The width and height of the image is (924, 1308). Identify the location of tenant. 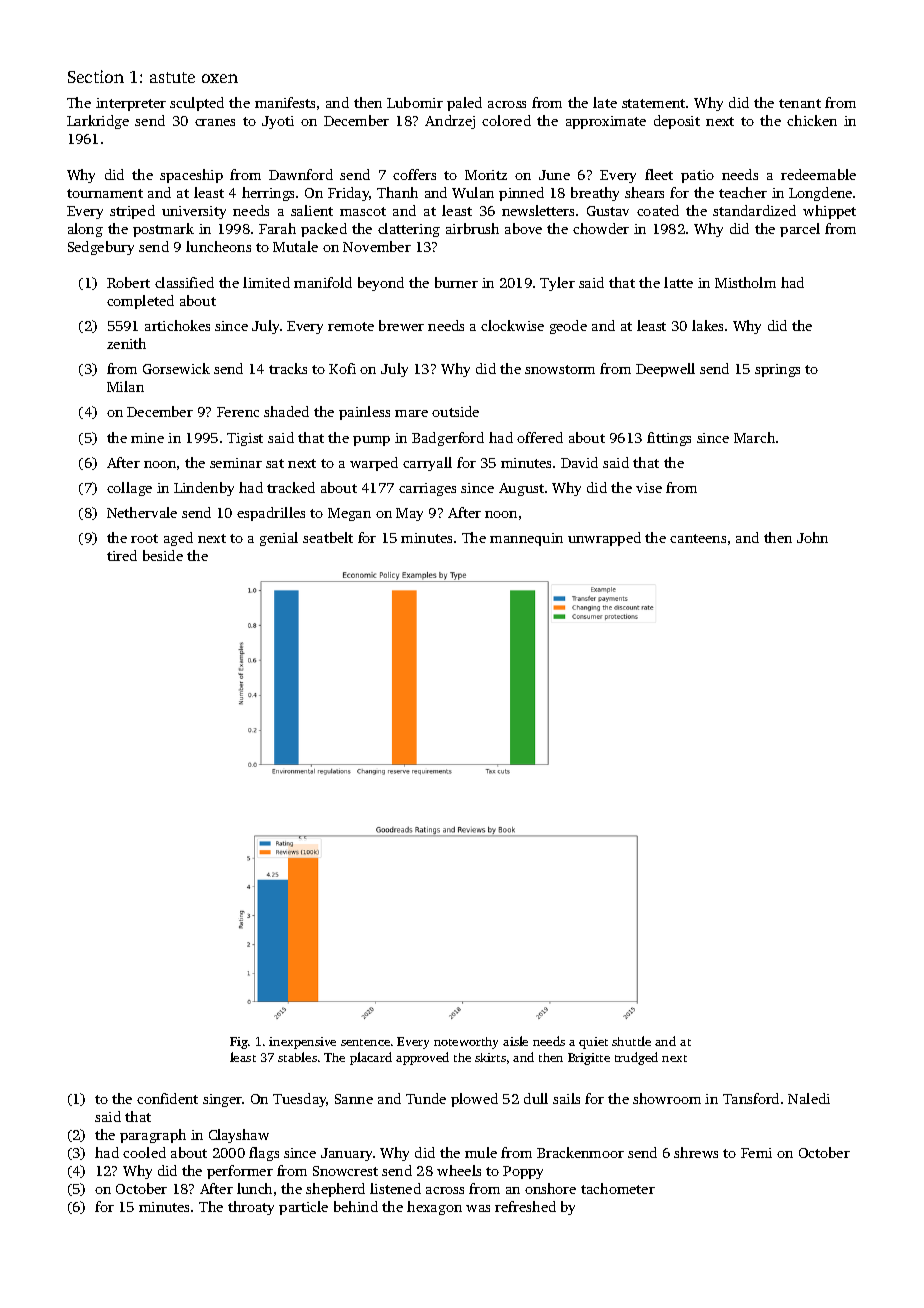
(800, 103).
